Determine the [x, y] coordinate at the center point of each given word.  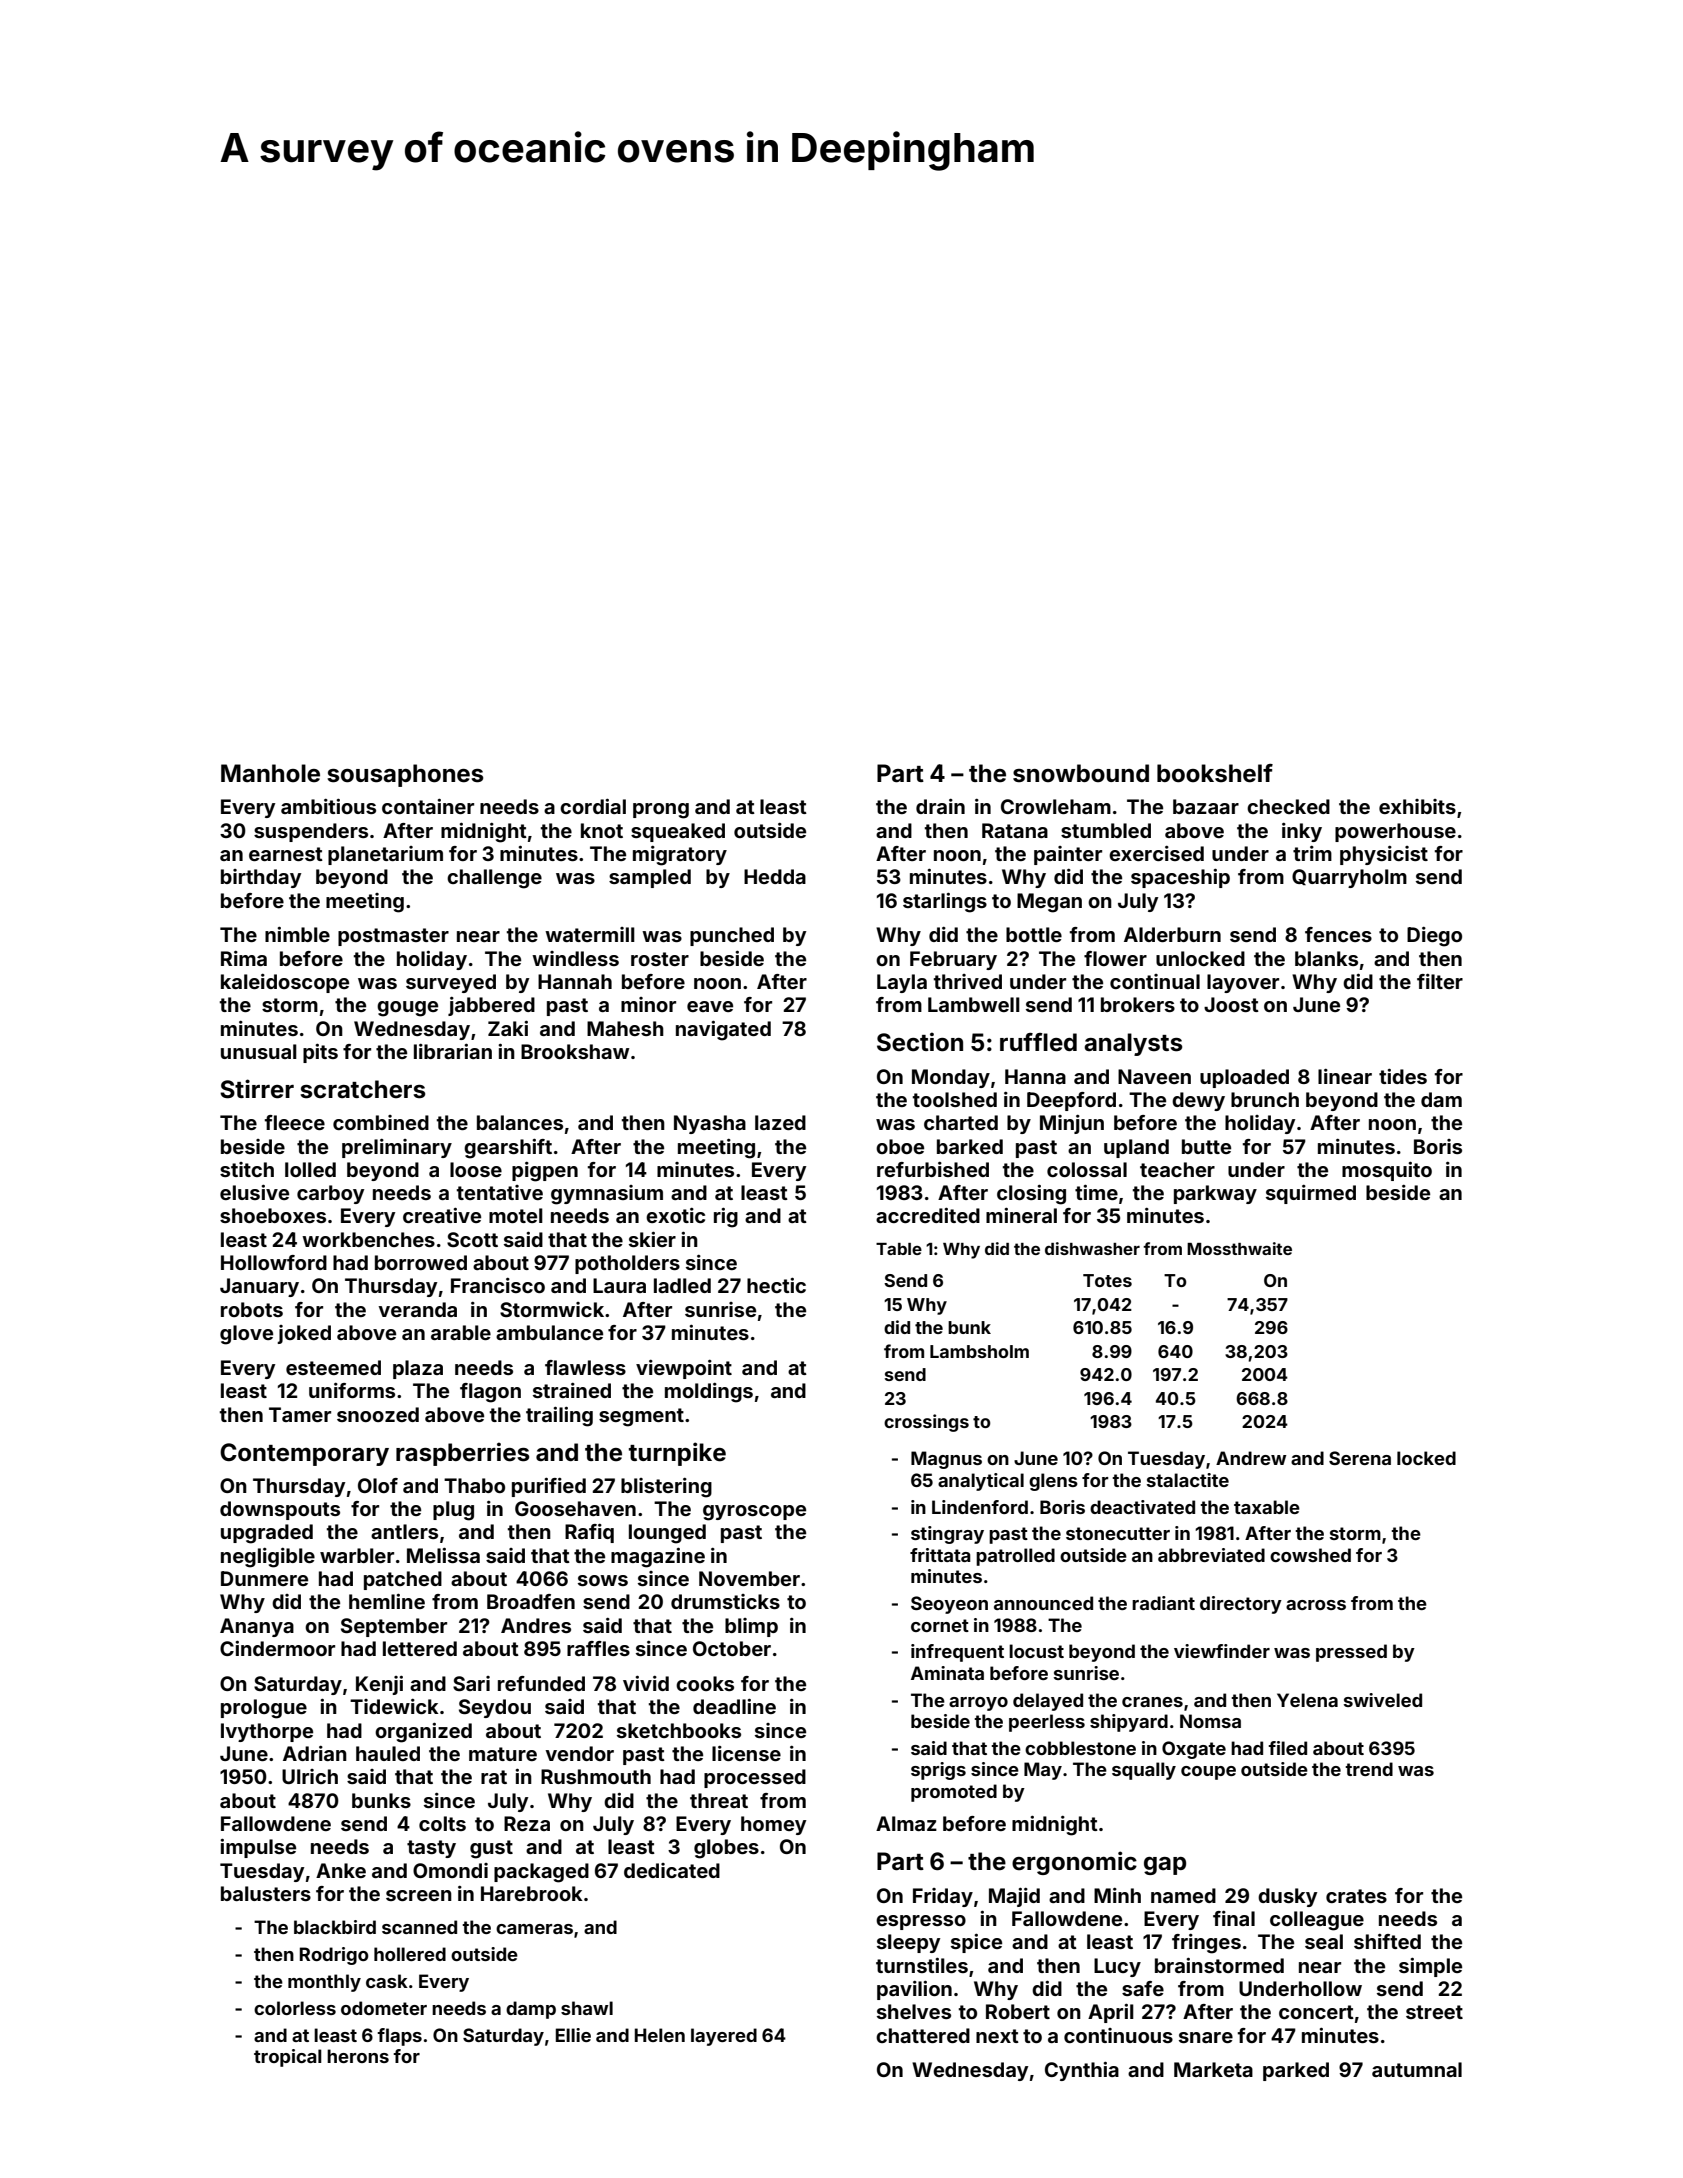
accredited [928, 1215]
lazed [780, 1122]
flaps [399, 2037]
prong [661, 811]
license [746, 1753]
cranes [1152, 1702]
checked [1288, 806]
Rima [244, 958]
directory [1241, 1605]
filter [1440, 981]
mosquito [1387, 1171]
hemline [387, 1601]
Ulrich [310, 1776]
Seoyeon [949, 1605]
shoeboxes [273, 1215]
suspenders [311, 832]
